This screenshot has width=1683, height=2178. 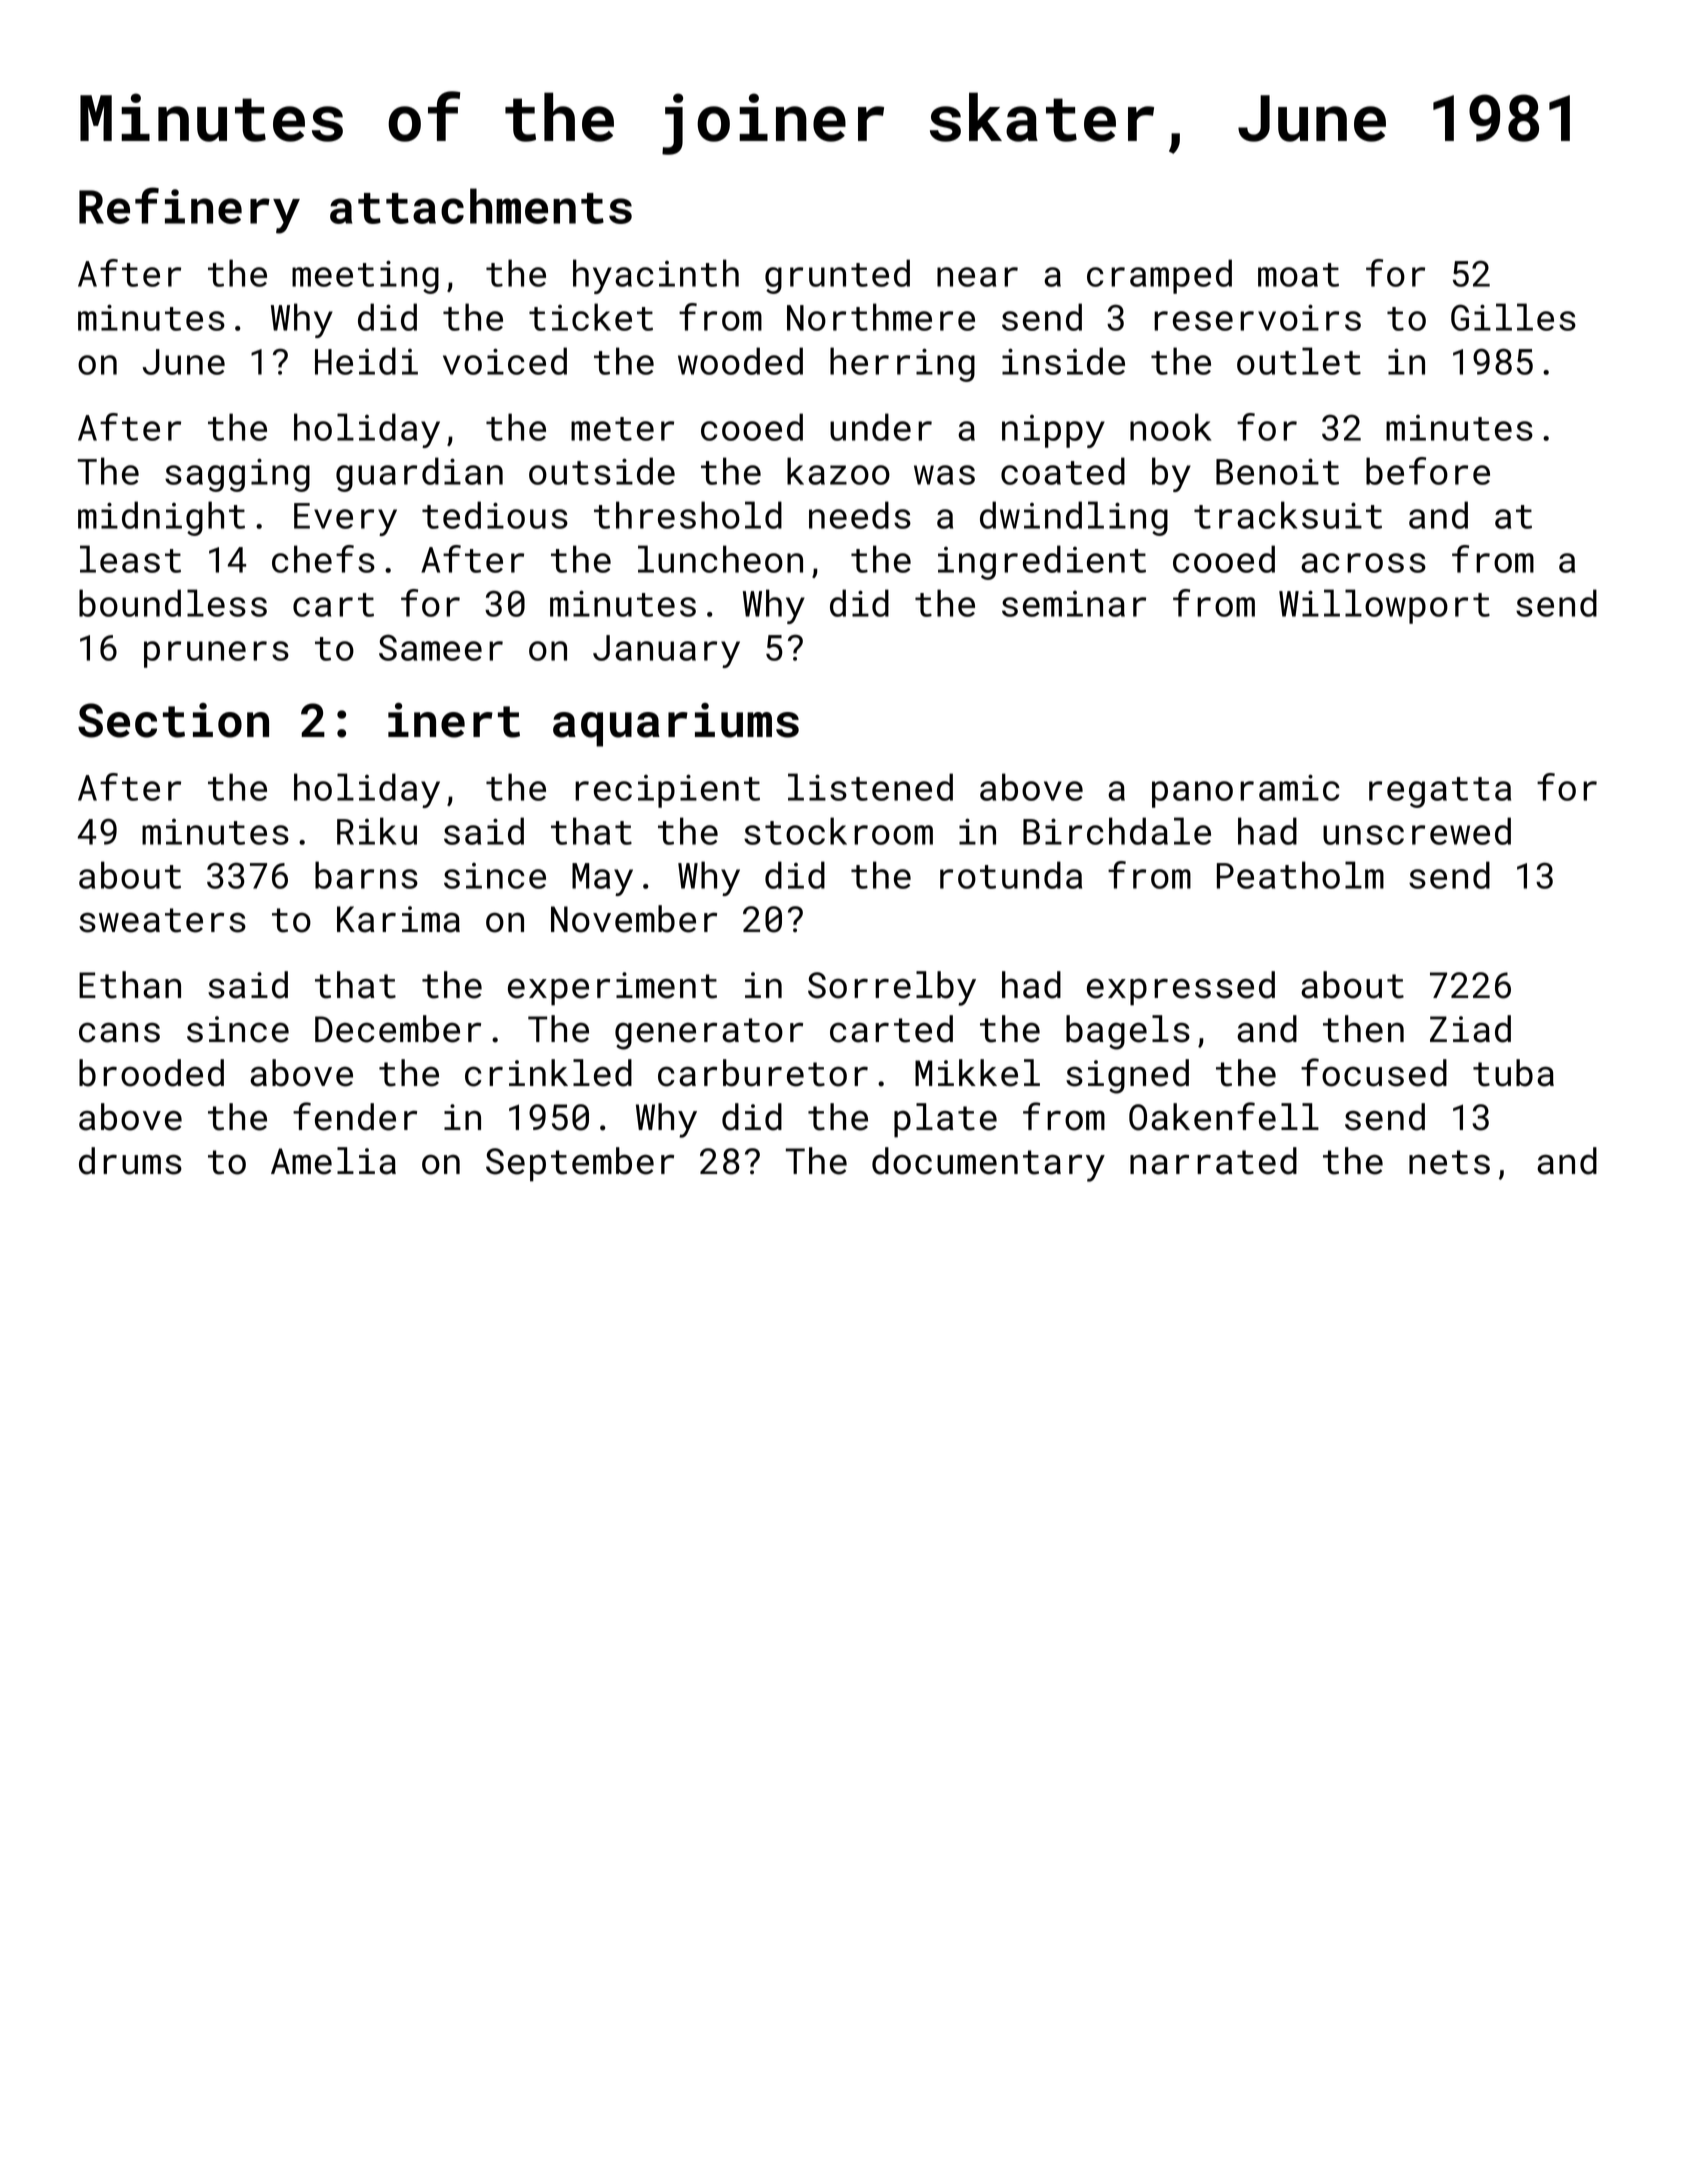 What do you see at coordinates (333, 1161) in the screenshot?
I see `Amelia` at bounding box center [333, 1161].
